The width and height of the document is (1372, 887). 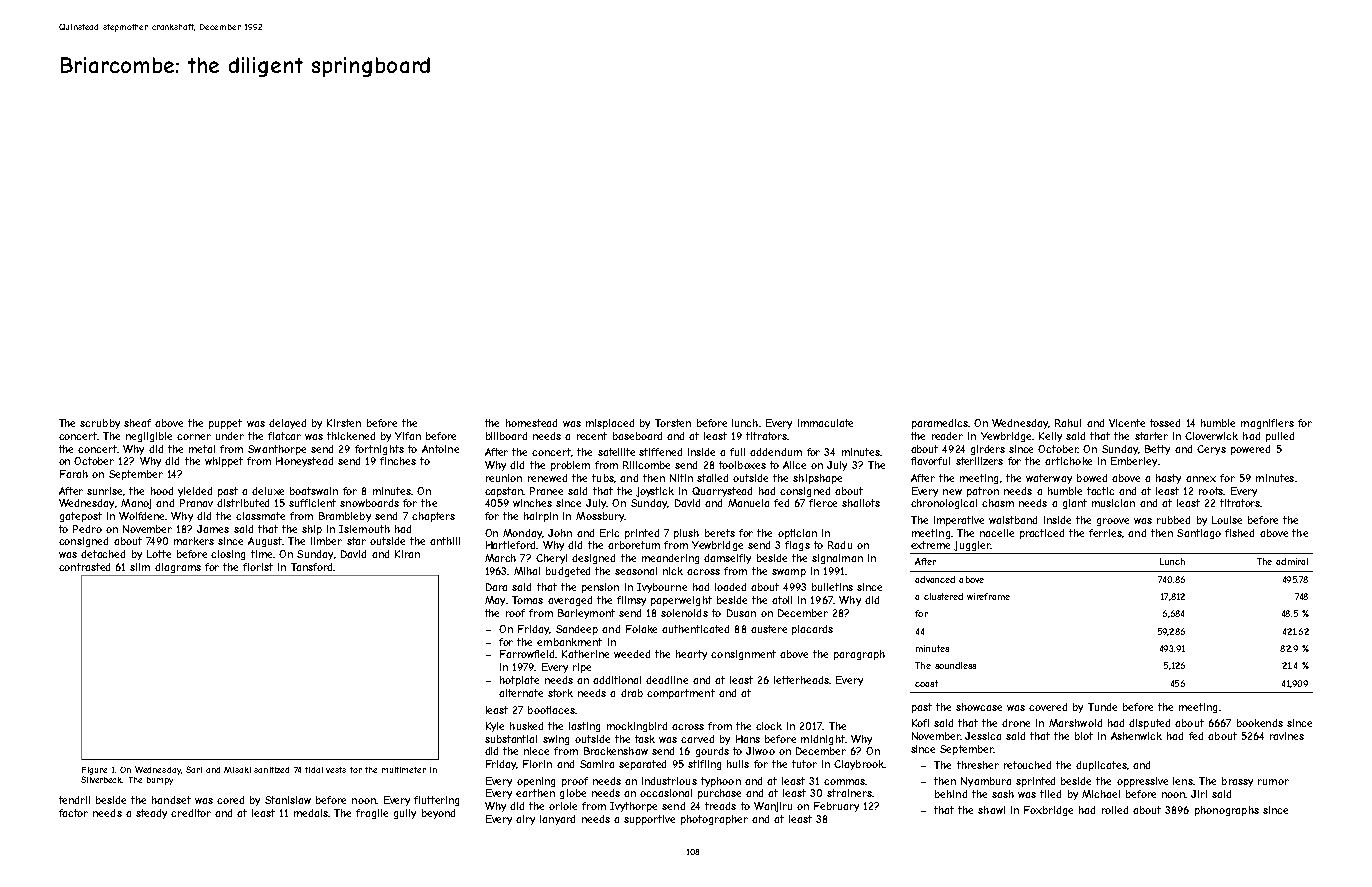 What do you see at coordinates (191, 813) in the document?
I see `creditor` at bounding box center [191, 813].
